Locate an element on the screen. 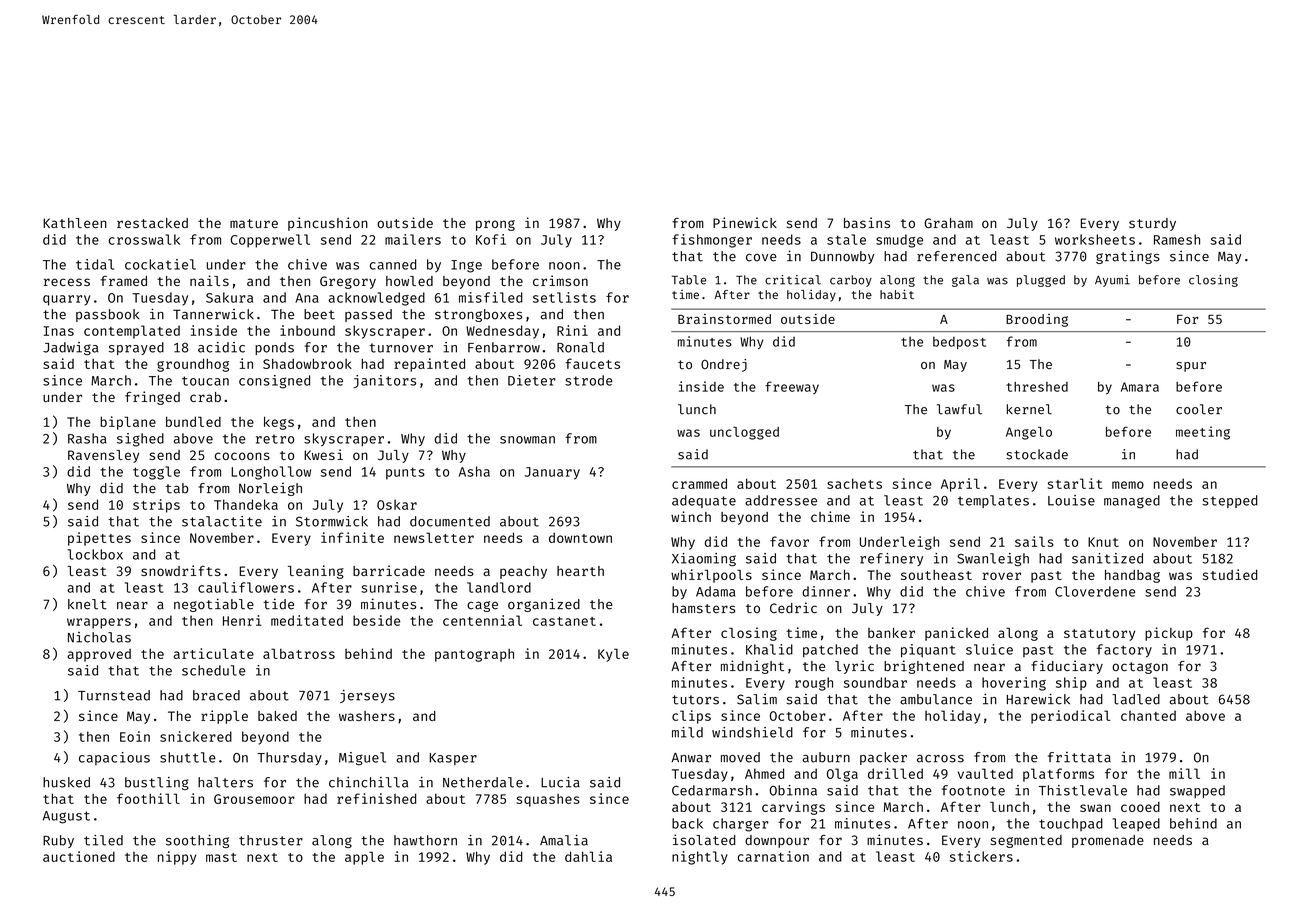  ladled is located at coordinates (1136, 699).
